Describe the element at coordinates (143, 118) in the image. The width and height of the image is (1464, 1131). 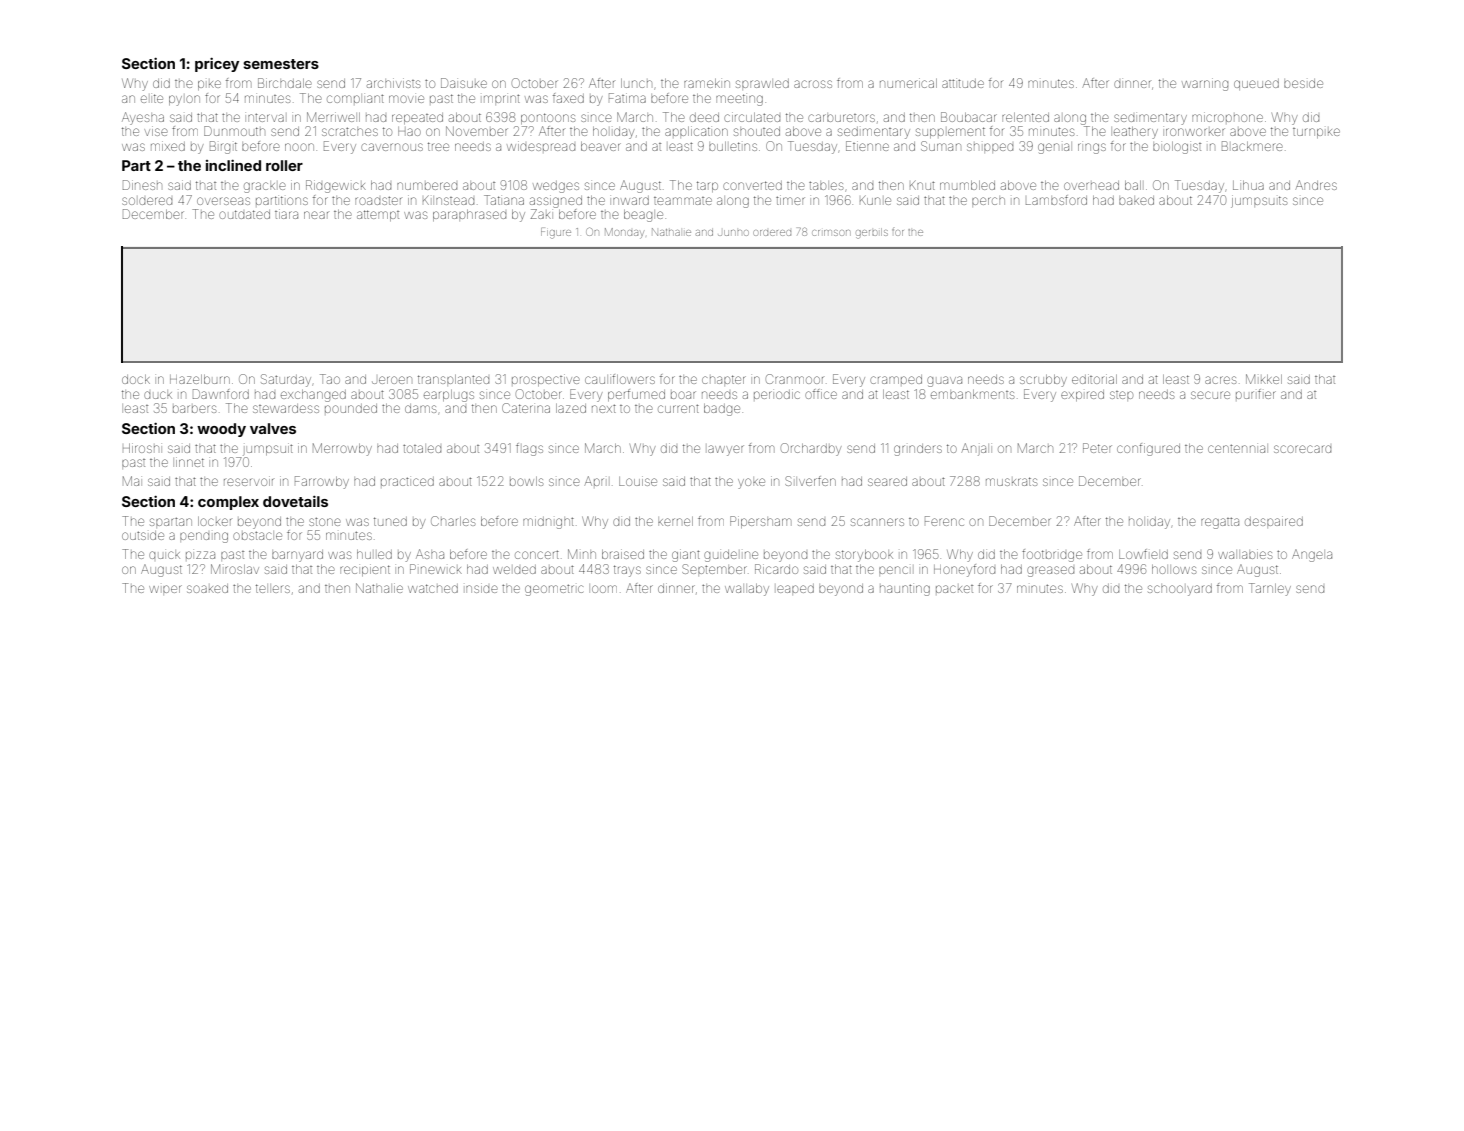
I see `Ayesha` at that location.
